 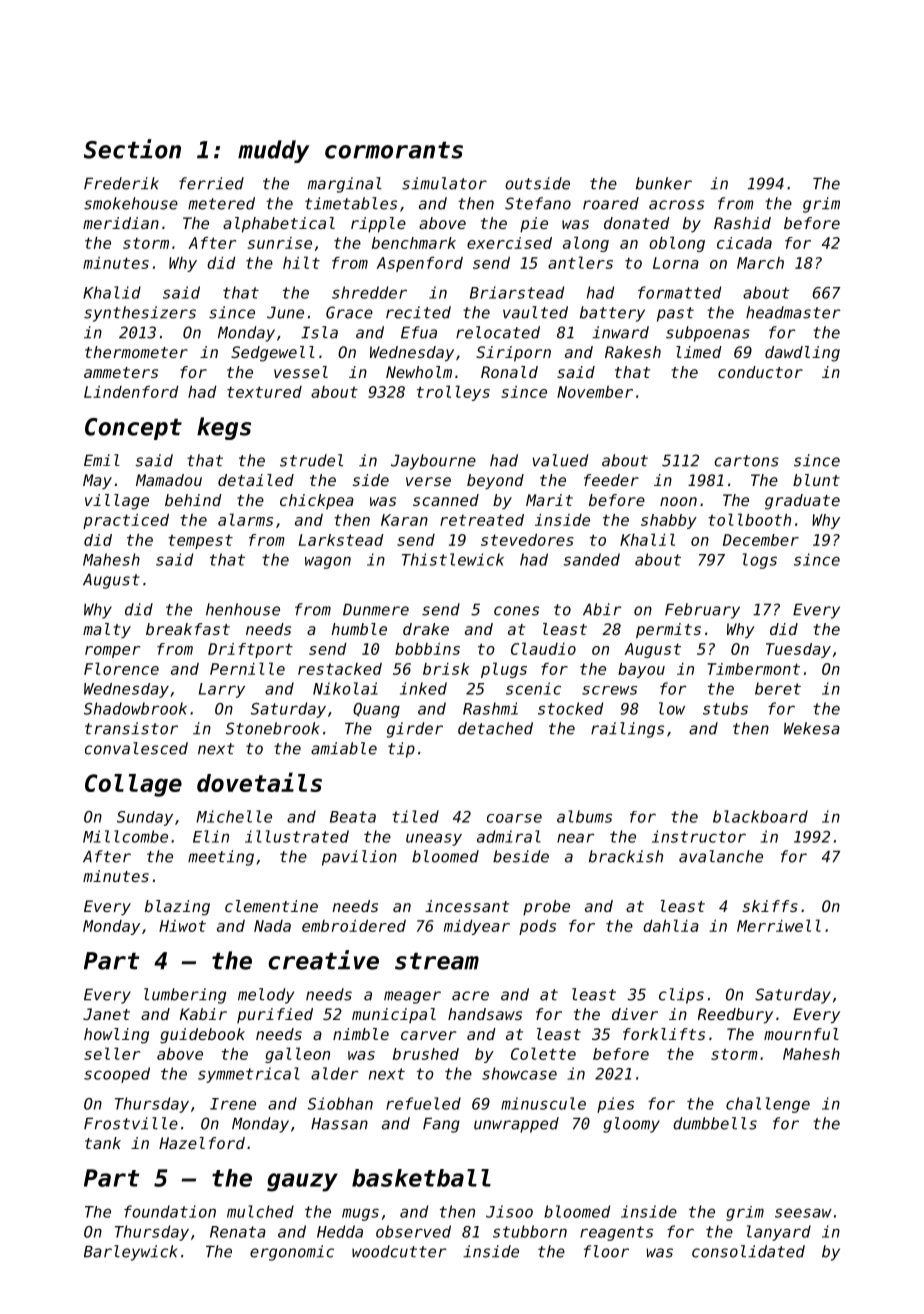 I want to click on Concept, so click(x=133, y=429).
